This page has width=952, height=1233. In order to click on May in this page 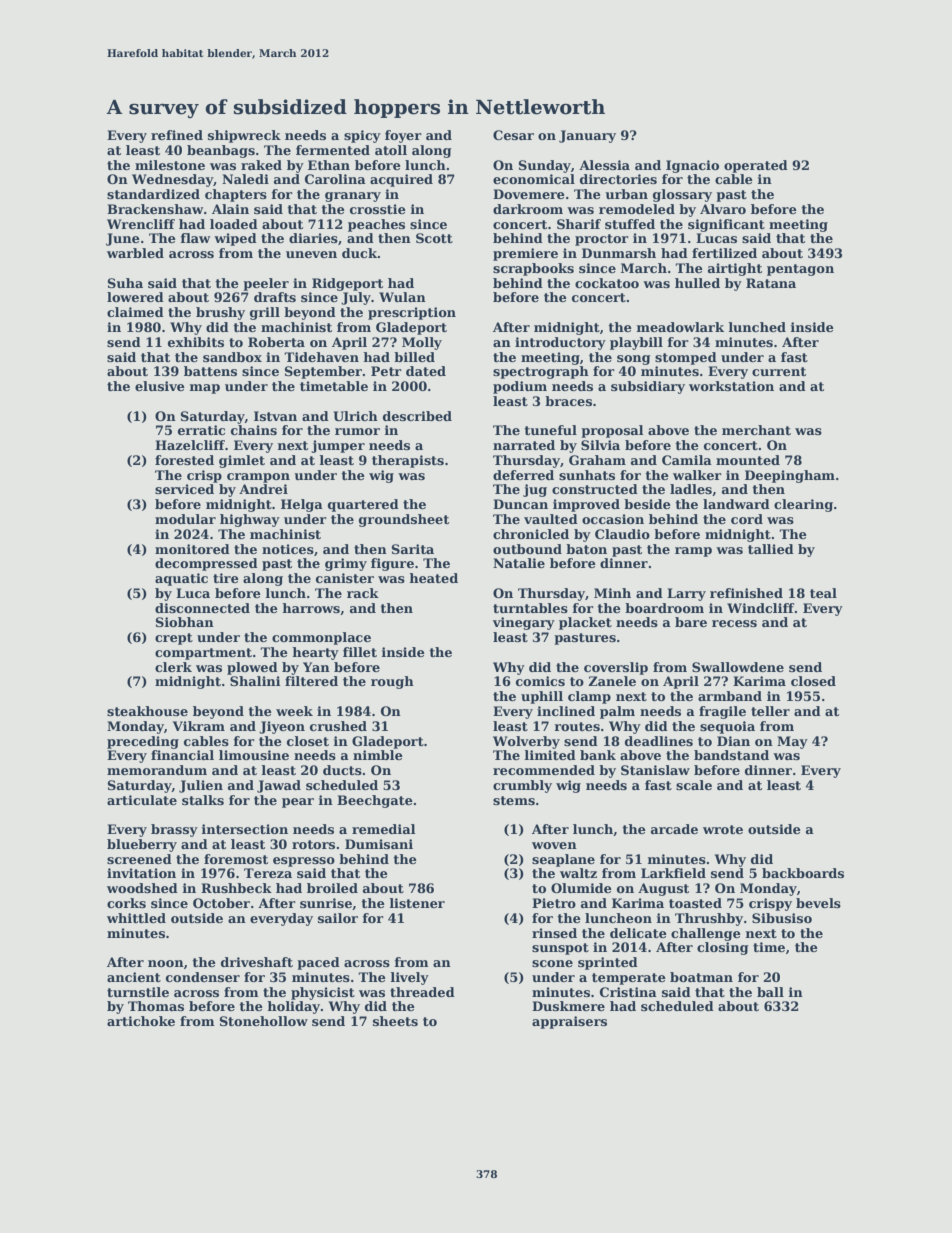, I will do `click(792, 742)`.
